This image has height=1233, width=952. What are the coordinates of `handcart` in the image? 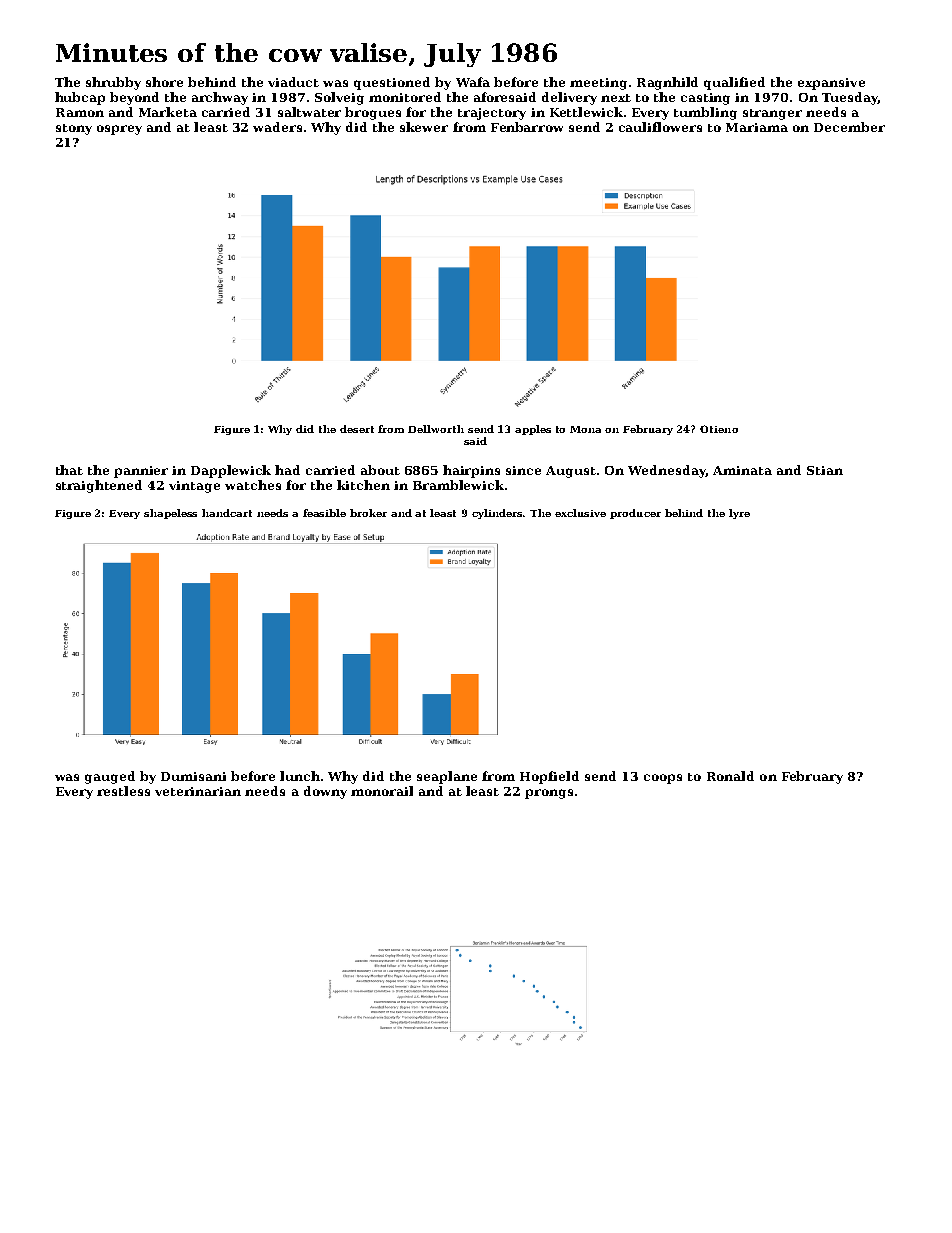 It's located at (227, 513).
